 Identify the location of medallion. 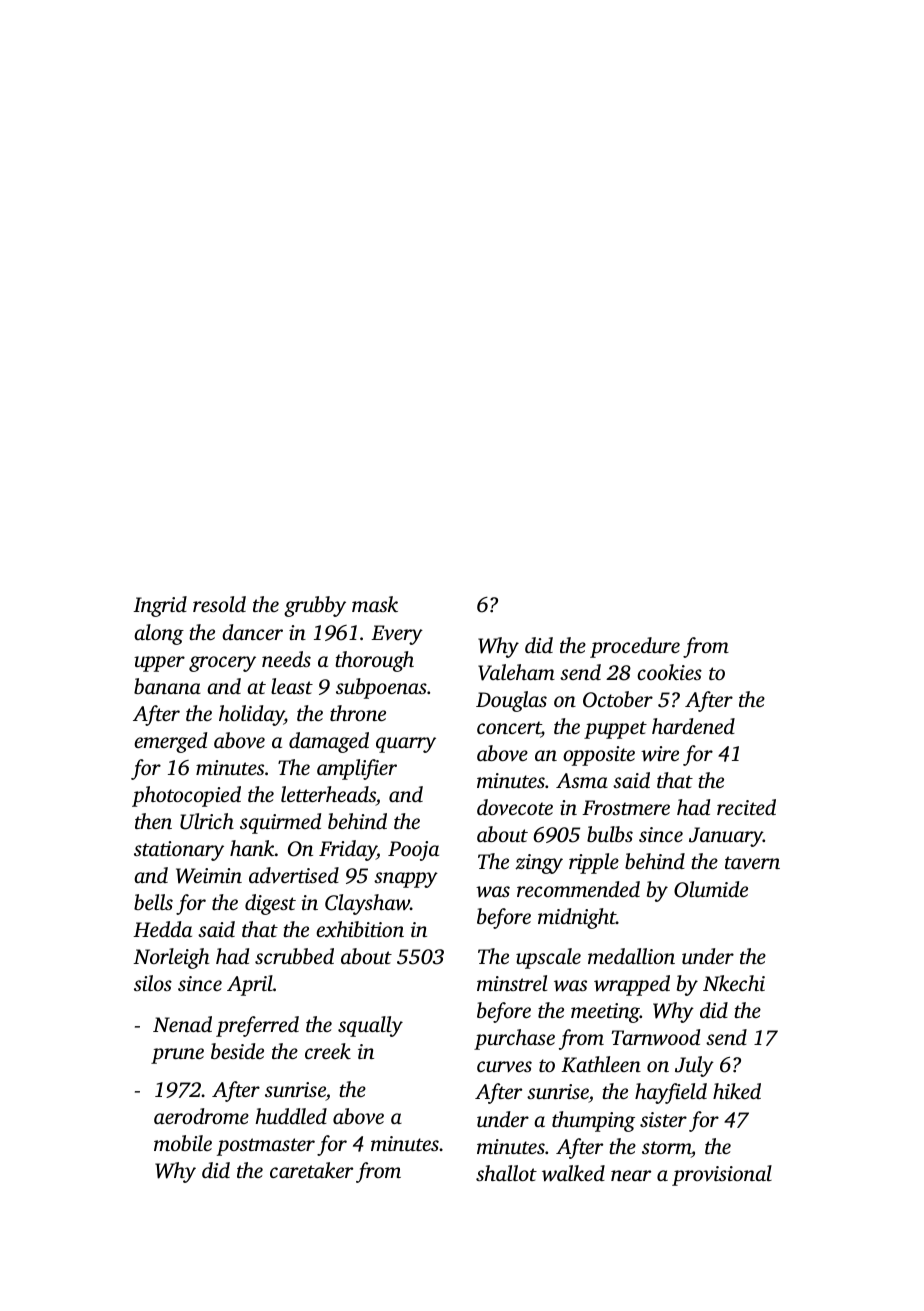
(631, 956).
